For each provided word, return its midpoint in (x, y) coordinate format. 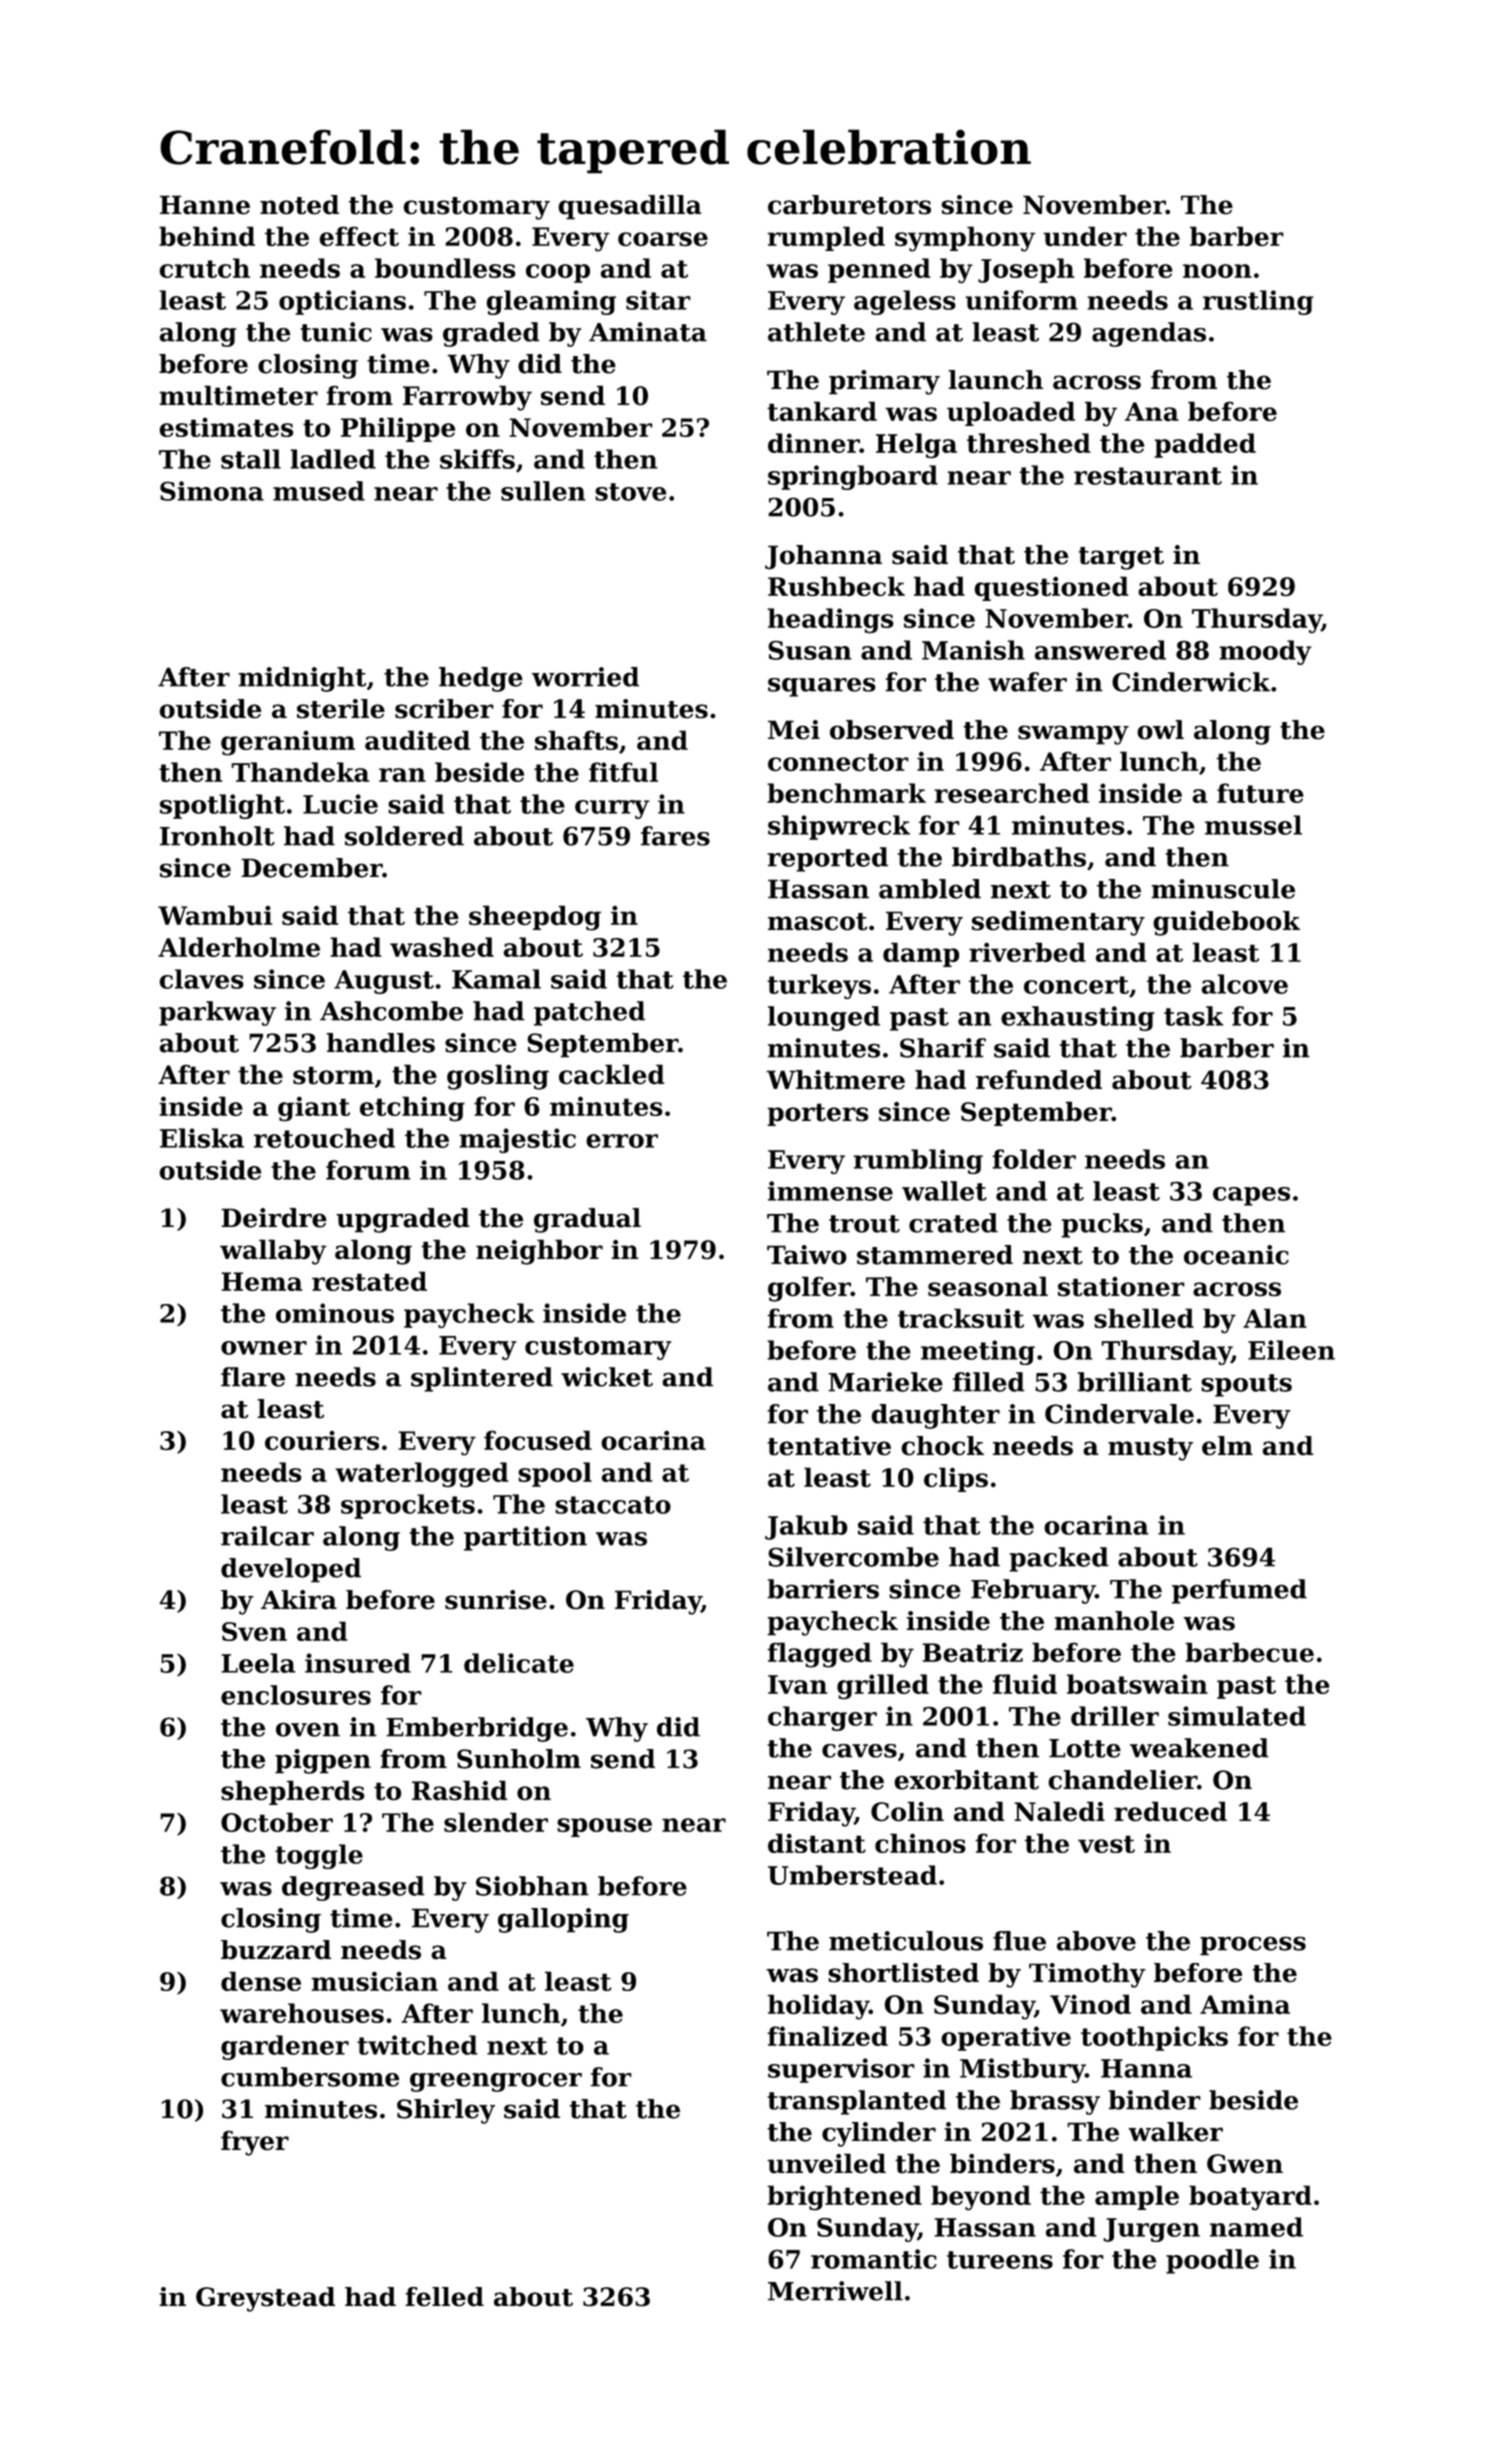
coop (558, 273)
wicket (607, 1377)
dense (261, 1981)
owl (1160, 730)
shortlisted (903, 1973)
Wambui (215, 915)
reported (828, 859)
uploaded (1011, 413)
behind (207, 236)
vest (1106, 1844)
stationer (1121, 1287)
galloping (563, 1920)
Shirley (446, 2111)
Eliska (202, 1138)
